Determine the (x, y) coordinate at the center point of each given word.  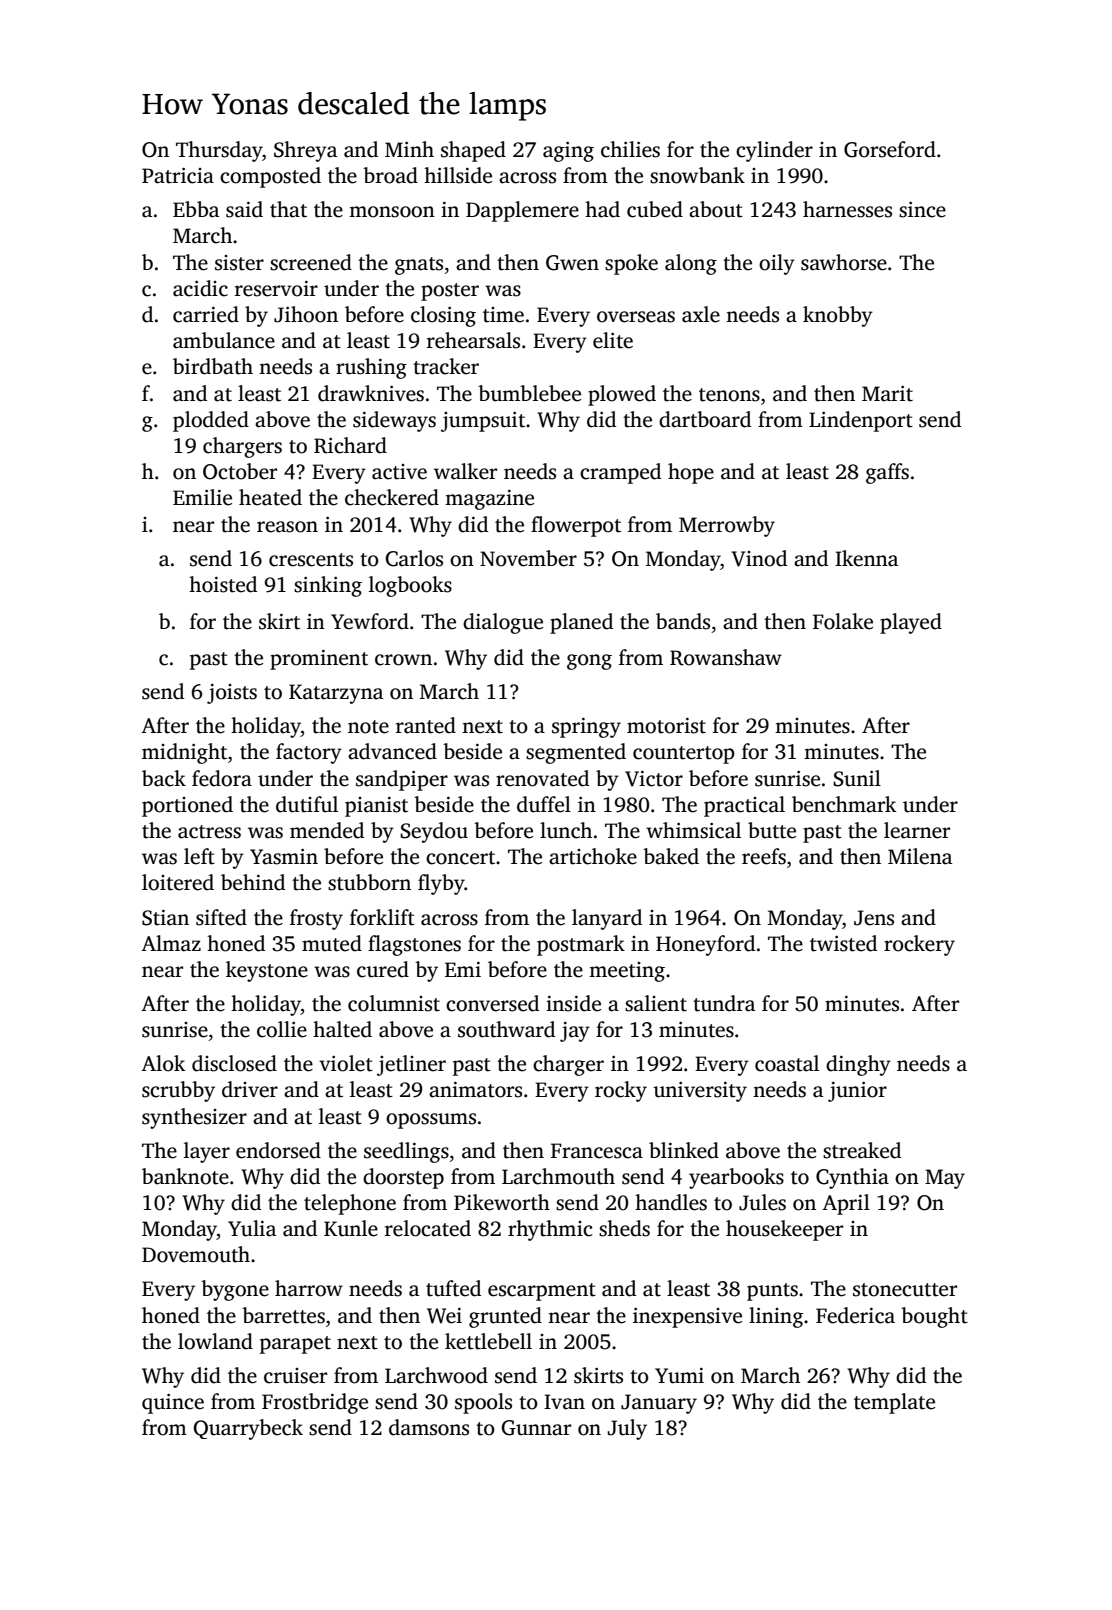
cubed (655, 209)
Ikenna (866, 558)
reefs (764, 856)
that (288, 209)
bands (683, 621)
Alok (163, 1063)
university (700, 1092)
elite (613, 340)
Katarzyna (336, 694)
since (922, 210)
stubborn (369, 882)
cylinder (774, 151)
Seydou (434, 832)
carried (206, 314)
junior (857, 1092)
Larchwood (436, 1375)
